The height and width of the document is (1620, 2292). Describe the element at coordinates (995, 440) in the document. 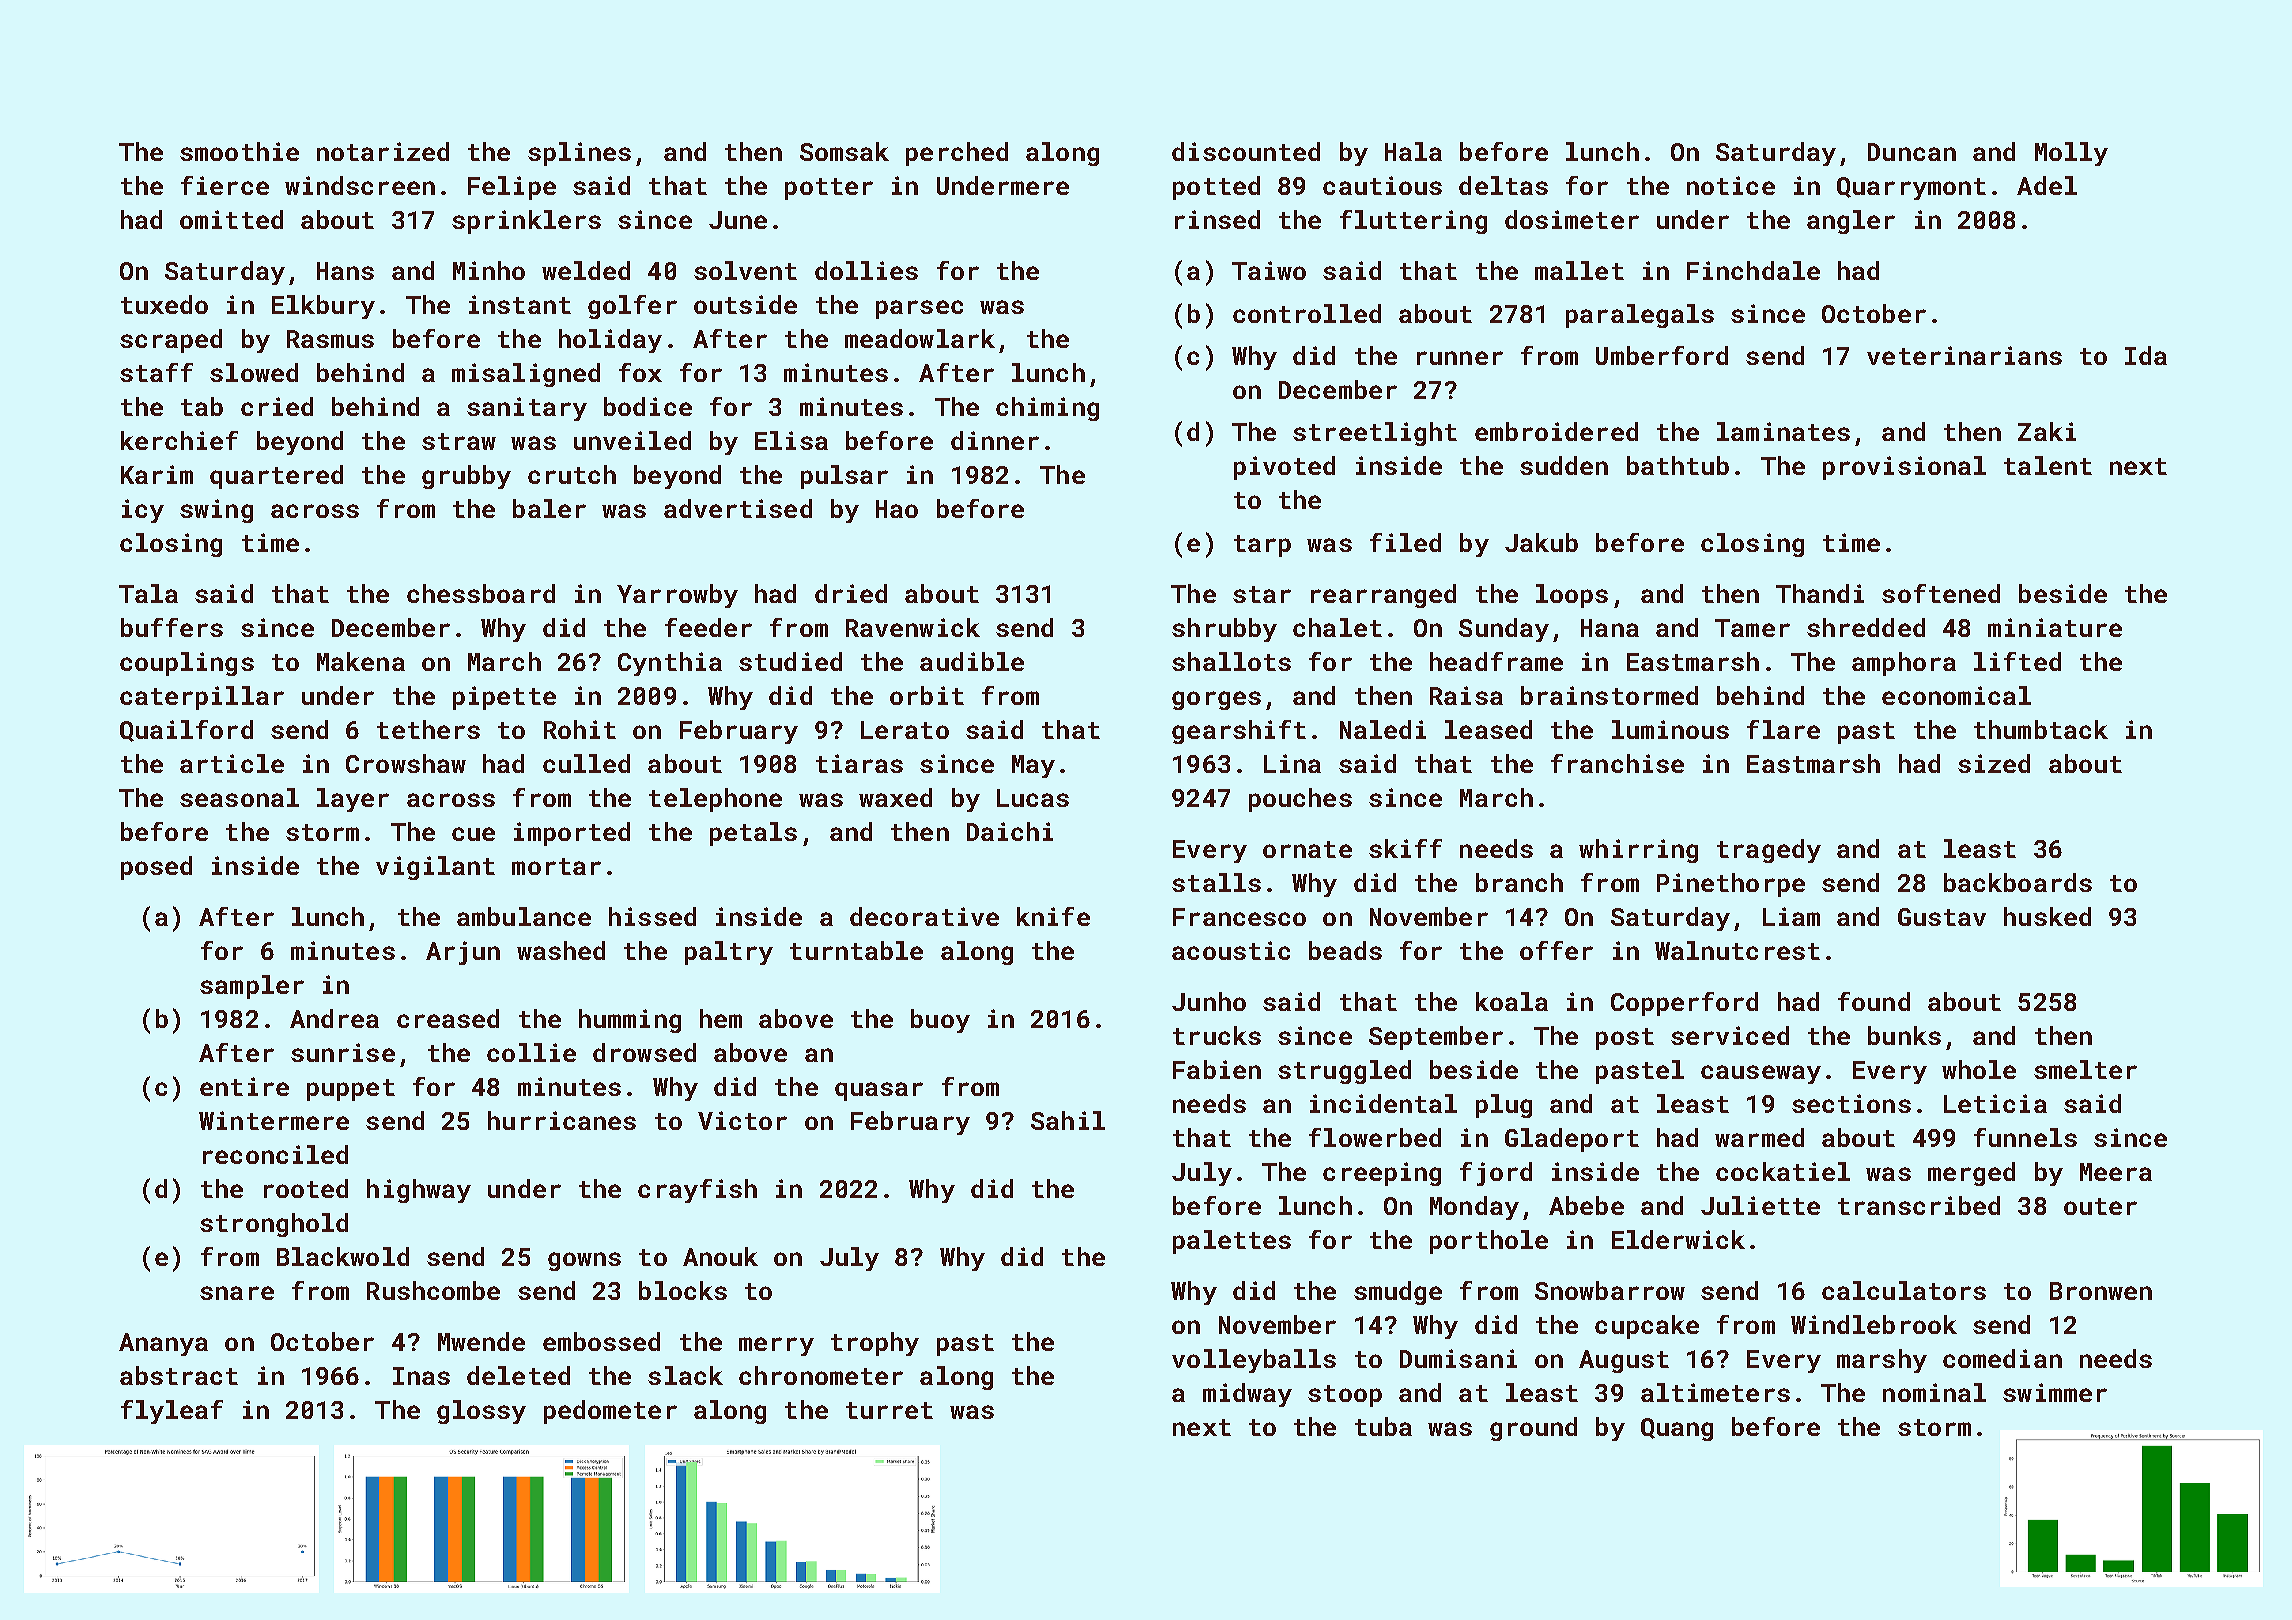

I see `dinner` at that location.
